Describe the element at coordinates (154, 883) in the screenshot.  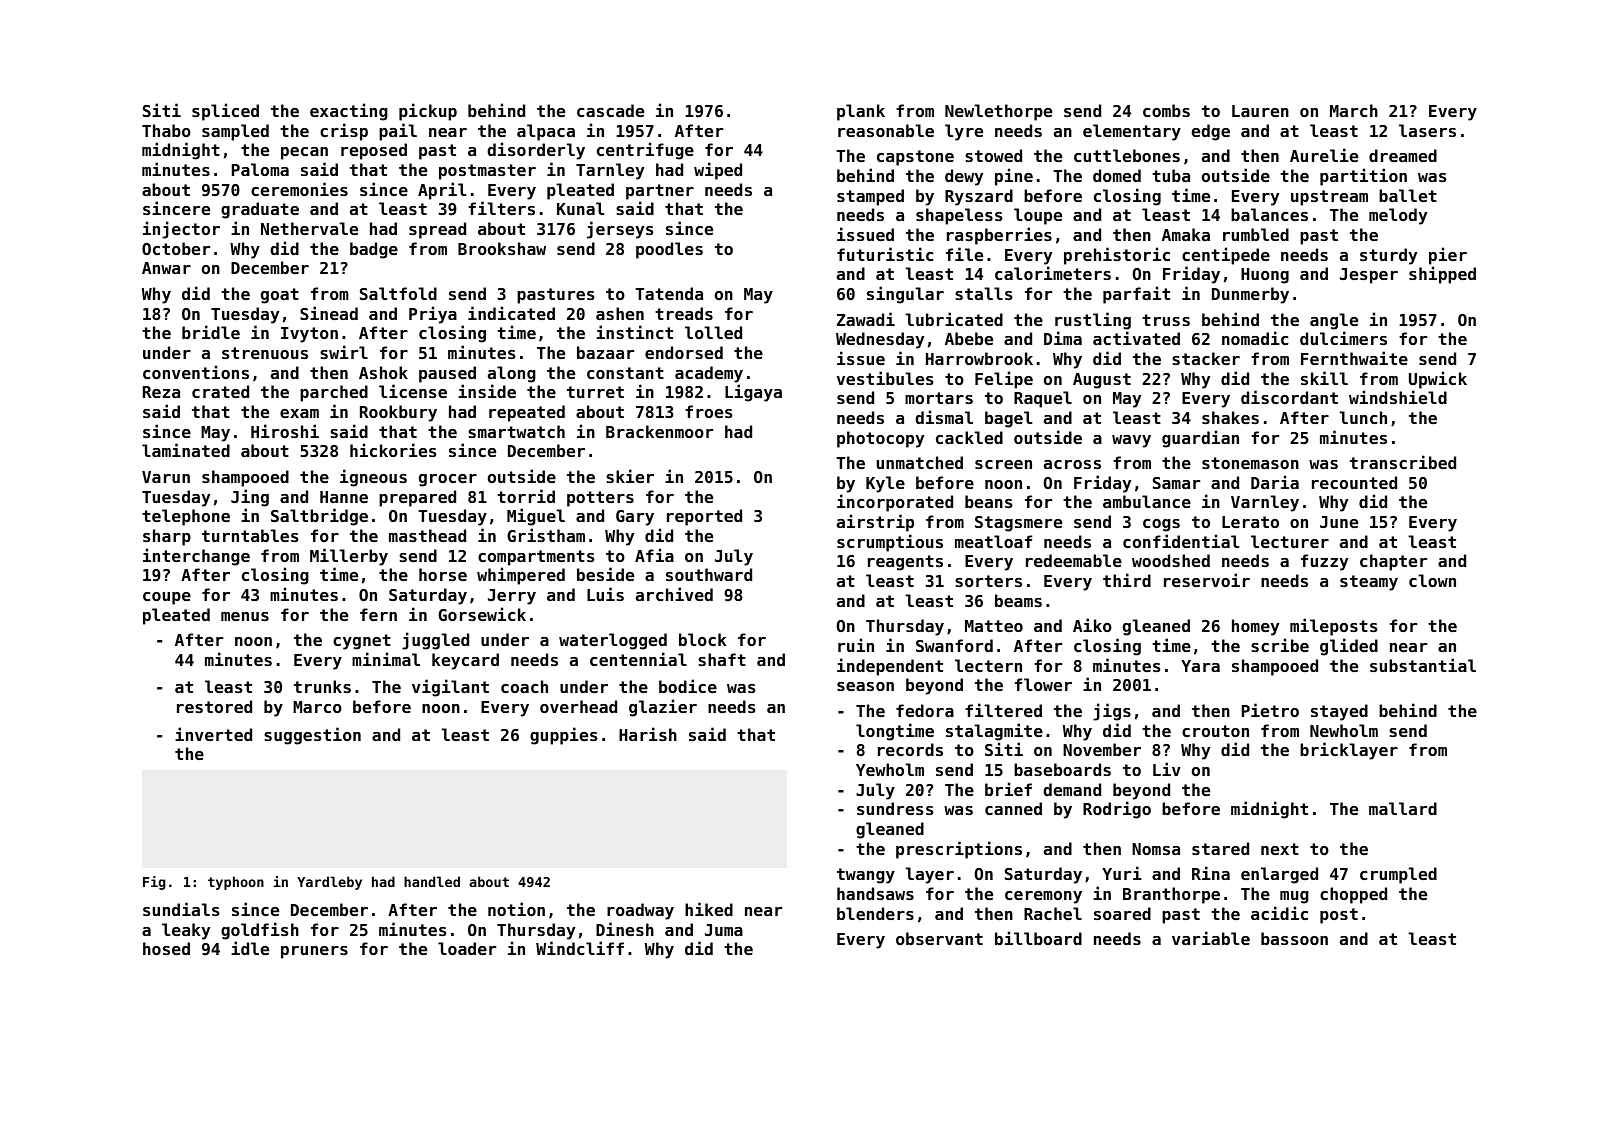
I see `Fig` at that location.
